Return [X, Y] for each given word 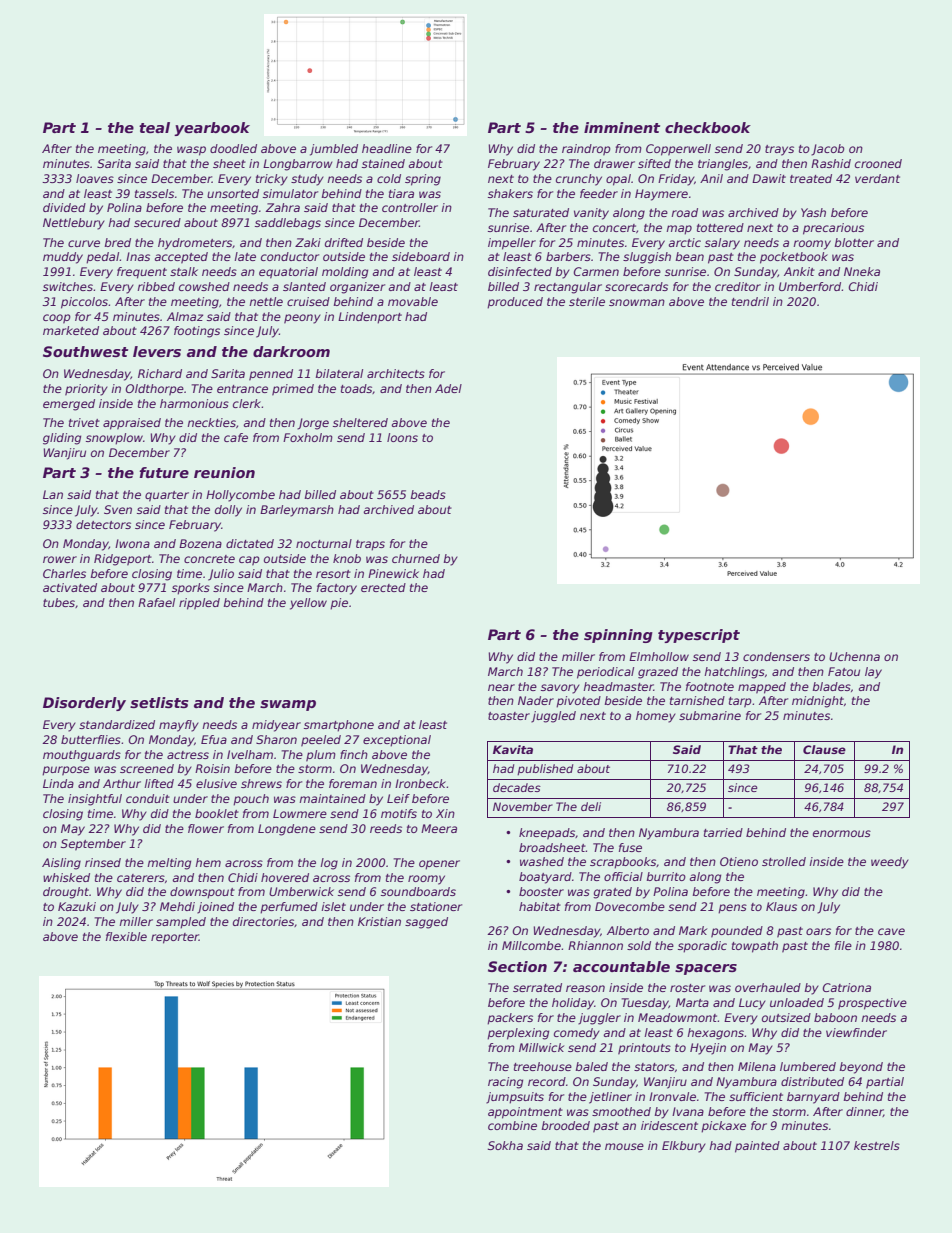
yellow [308, 604]
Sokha [505, 1145]
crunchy [579, 180]
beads [428, 494]
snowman [637, 302]
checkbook [708, 127]
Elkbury [684, 1147]
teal [154, 127]
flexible [126, 936]
